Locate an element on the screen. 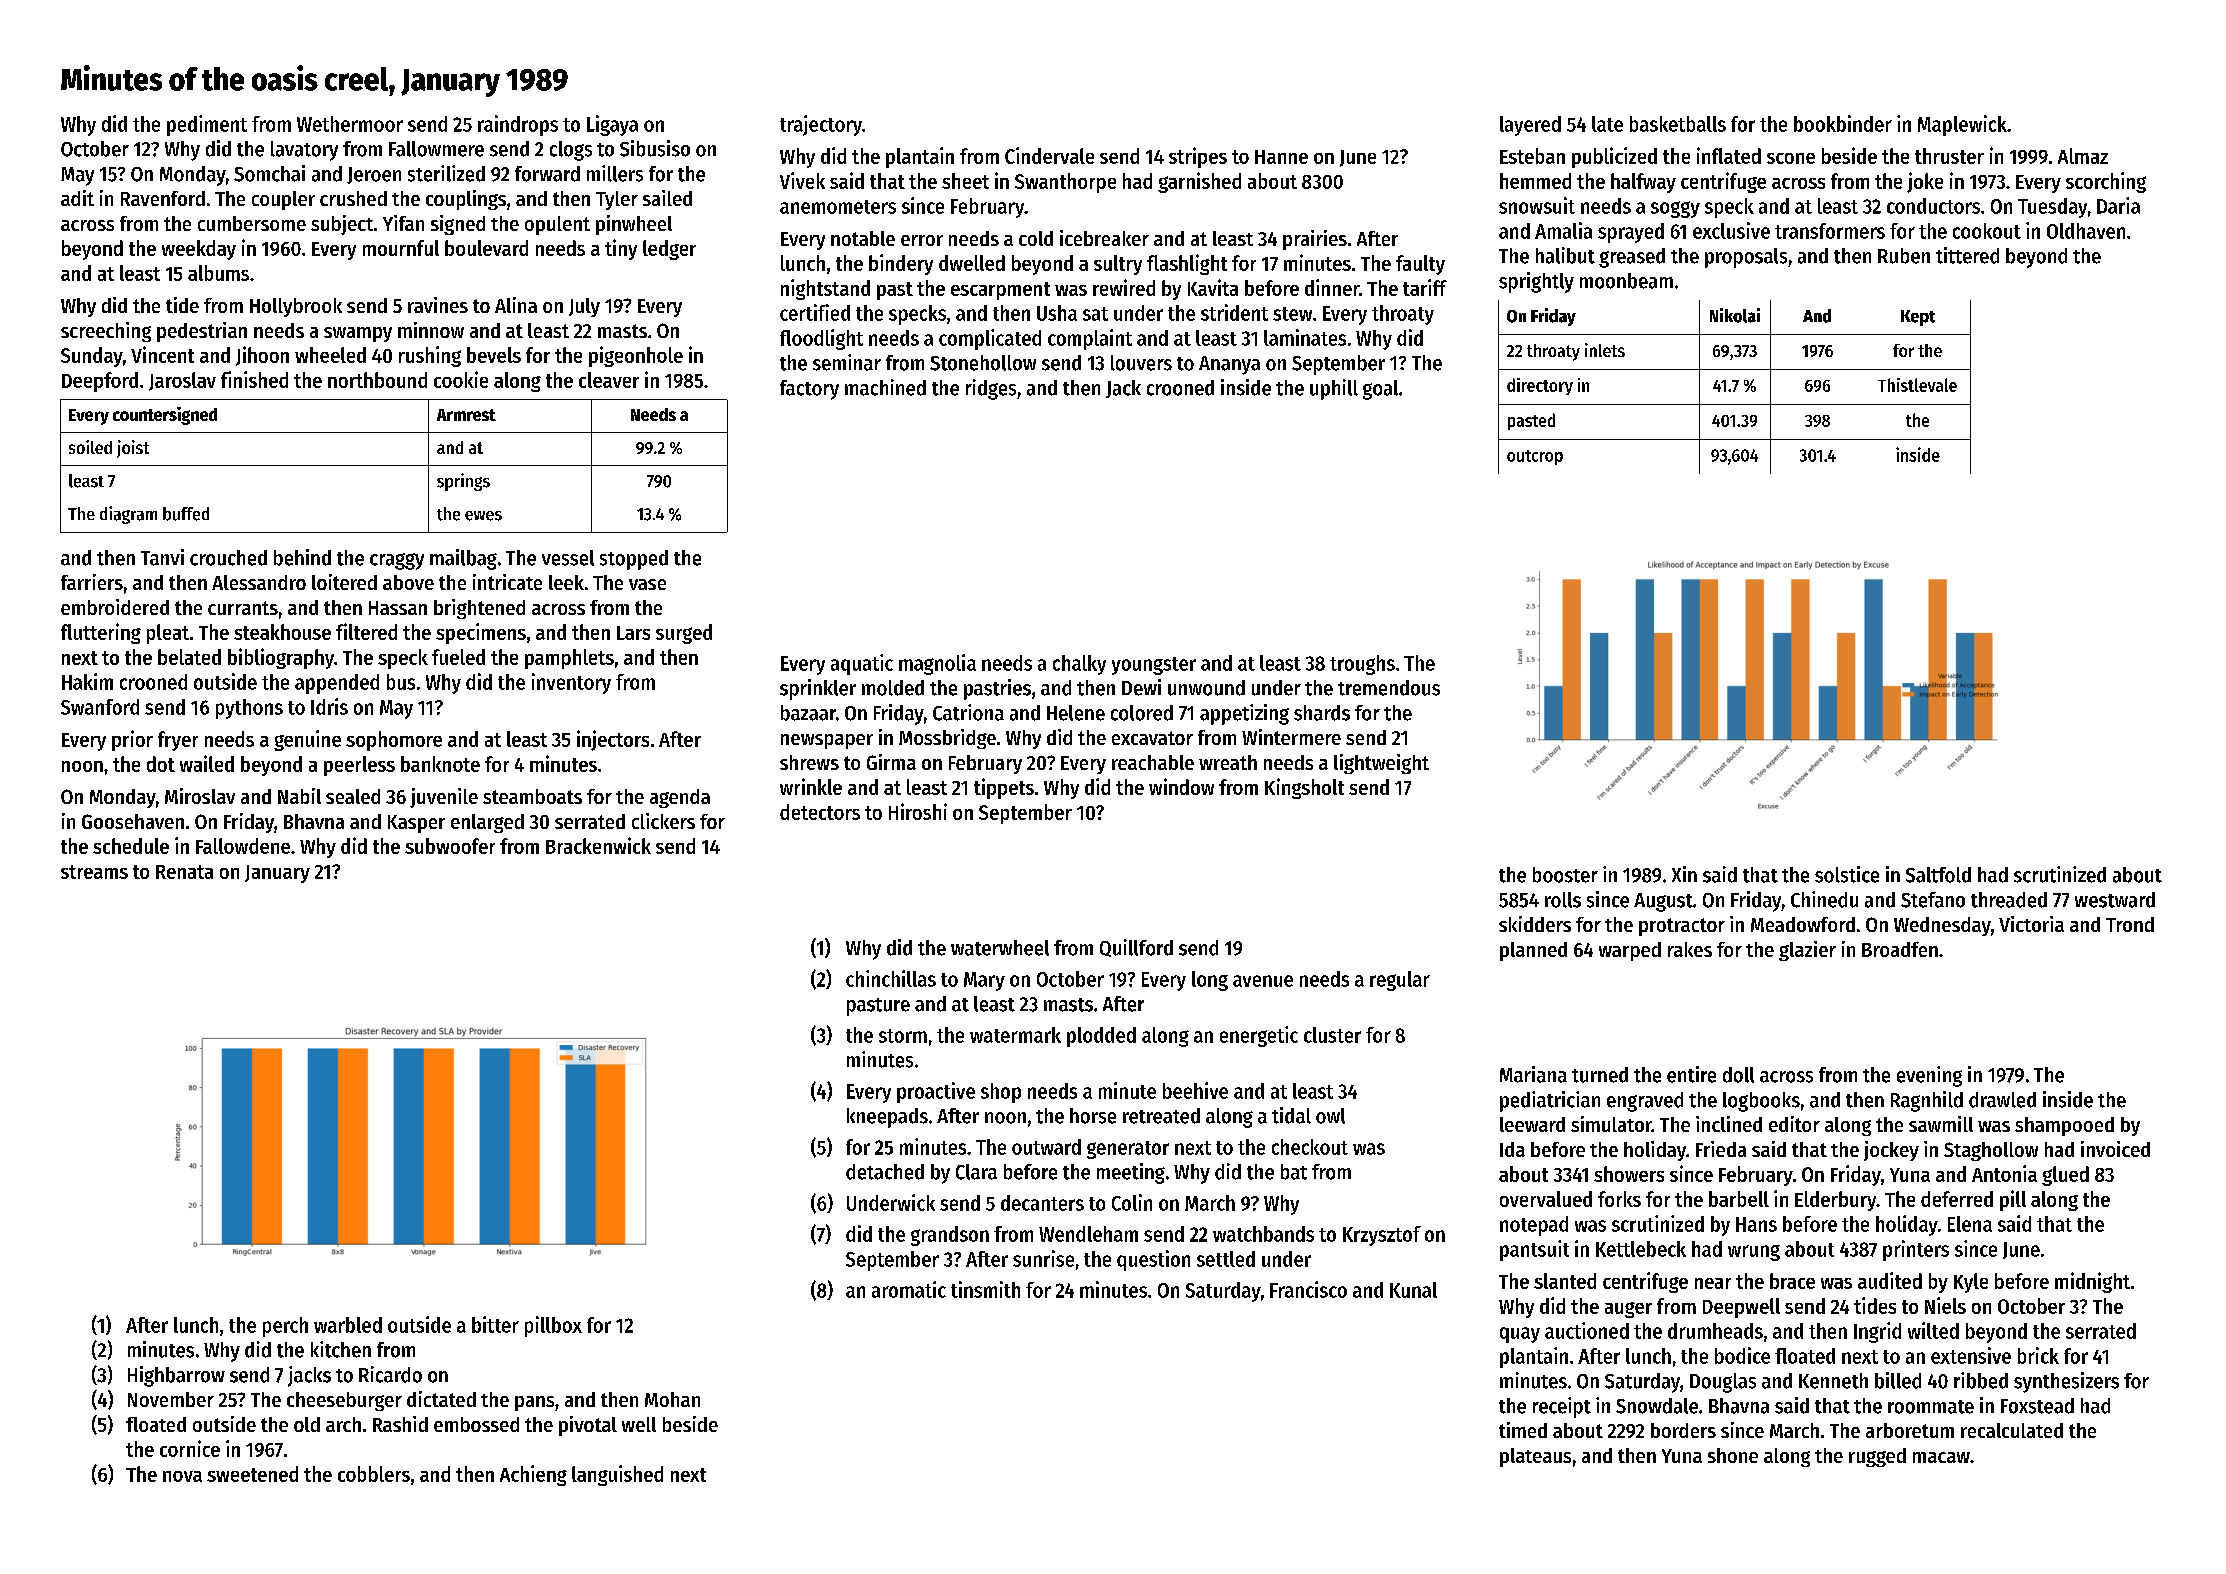  drawled is located at coordinates (2002, 1100).
